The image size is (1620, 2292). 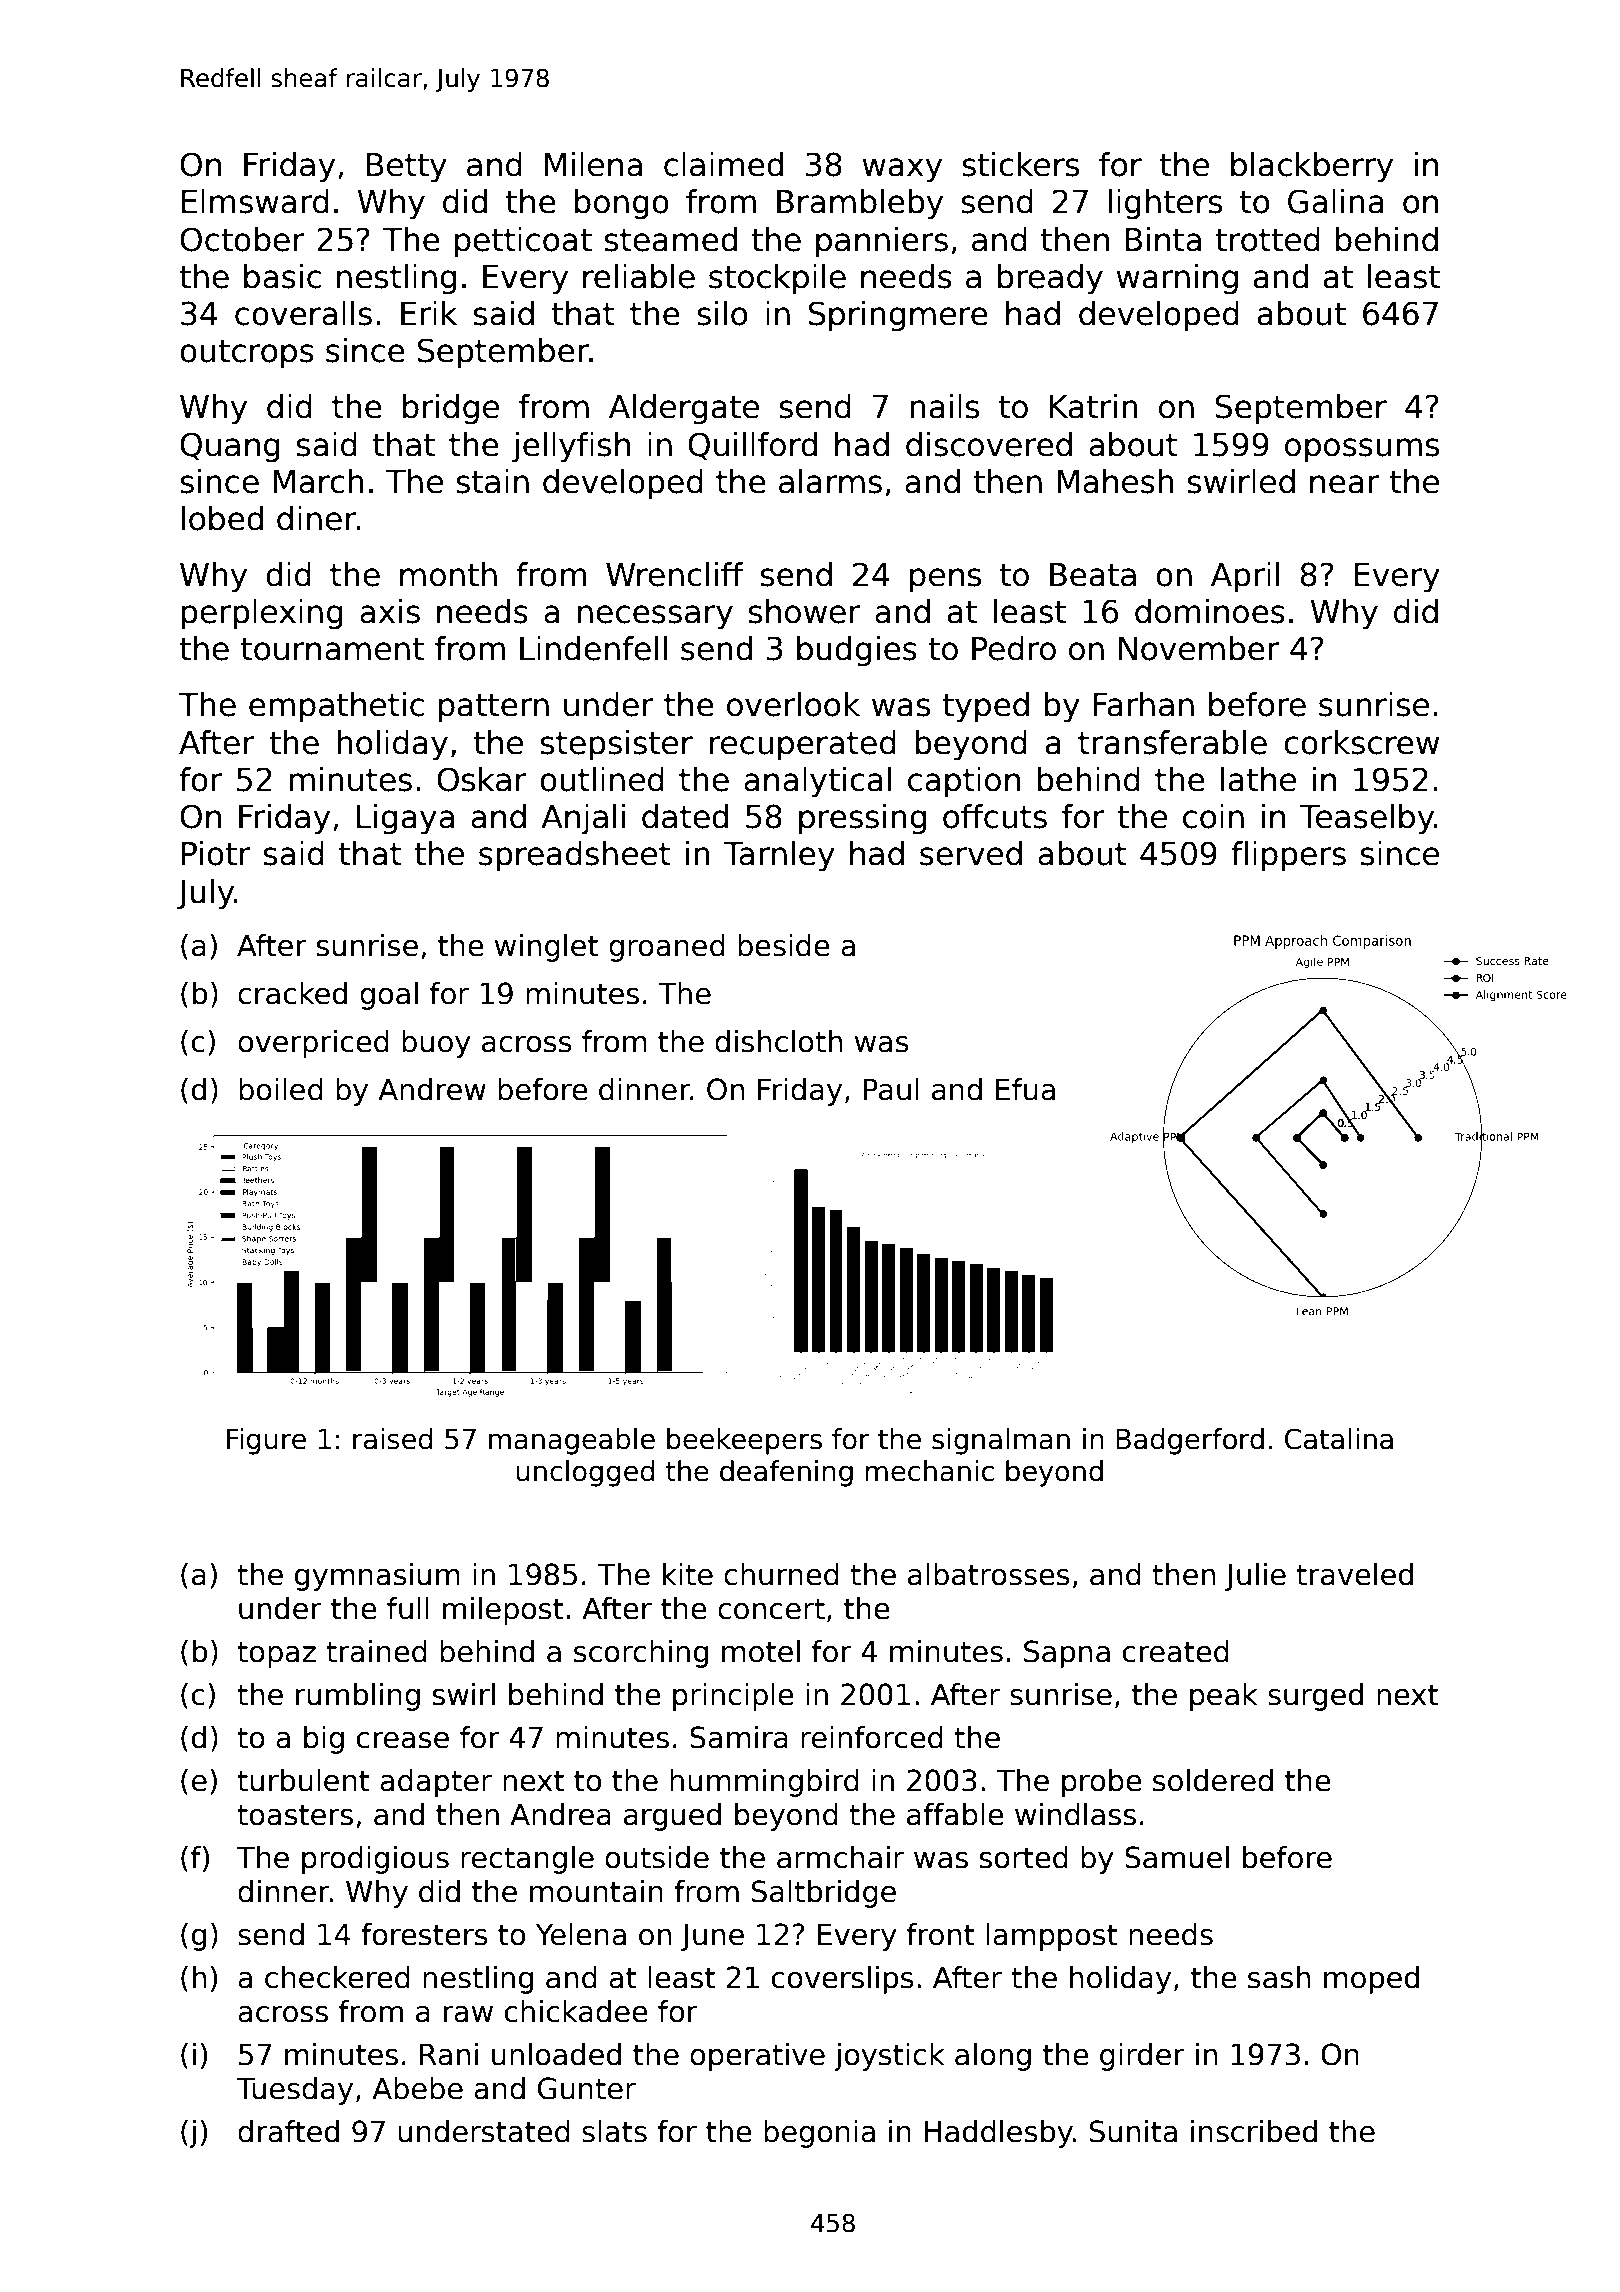 What do you see at coordinates (303, 1780) in the image?
I see `turbulent` at bounding box center [303, 1780].
